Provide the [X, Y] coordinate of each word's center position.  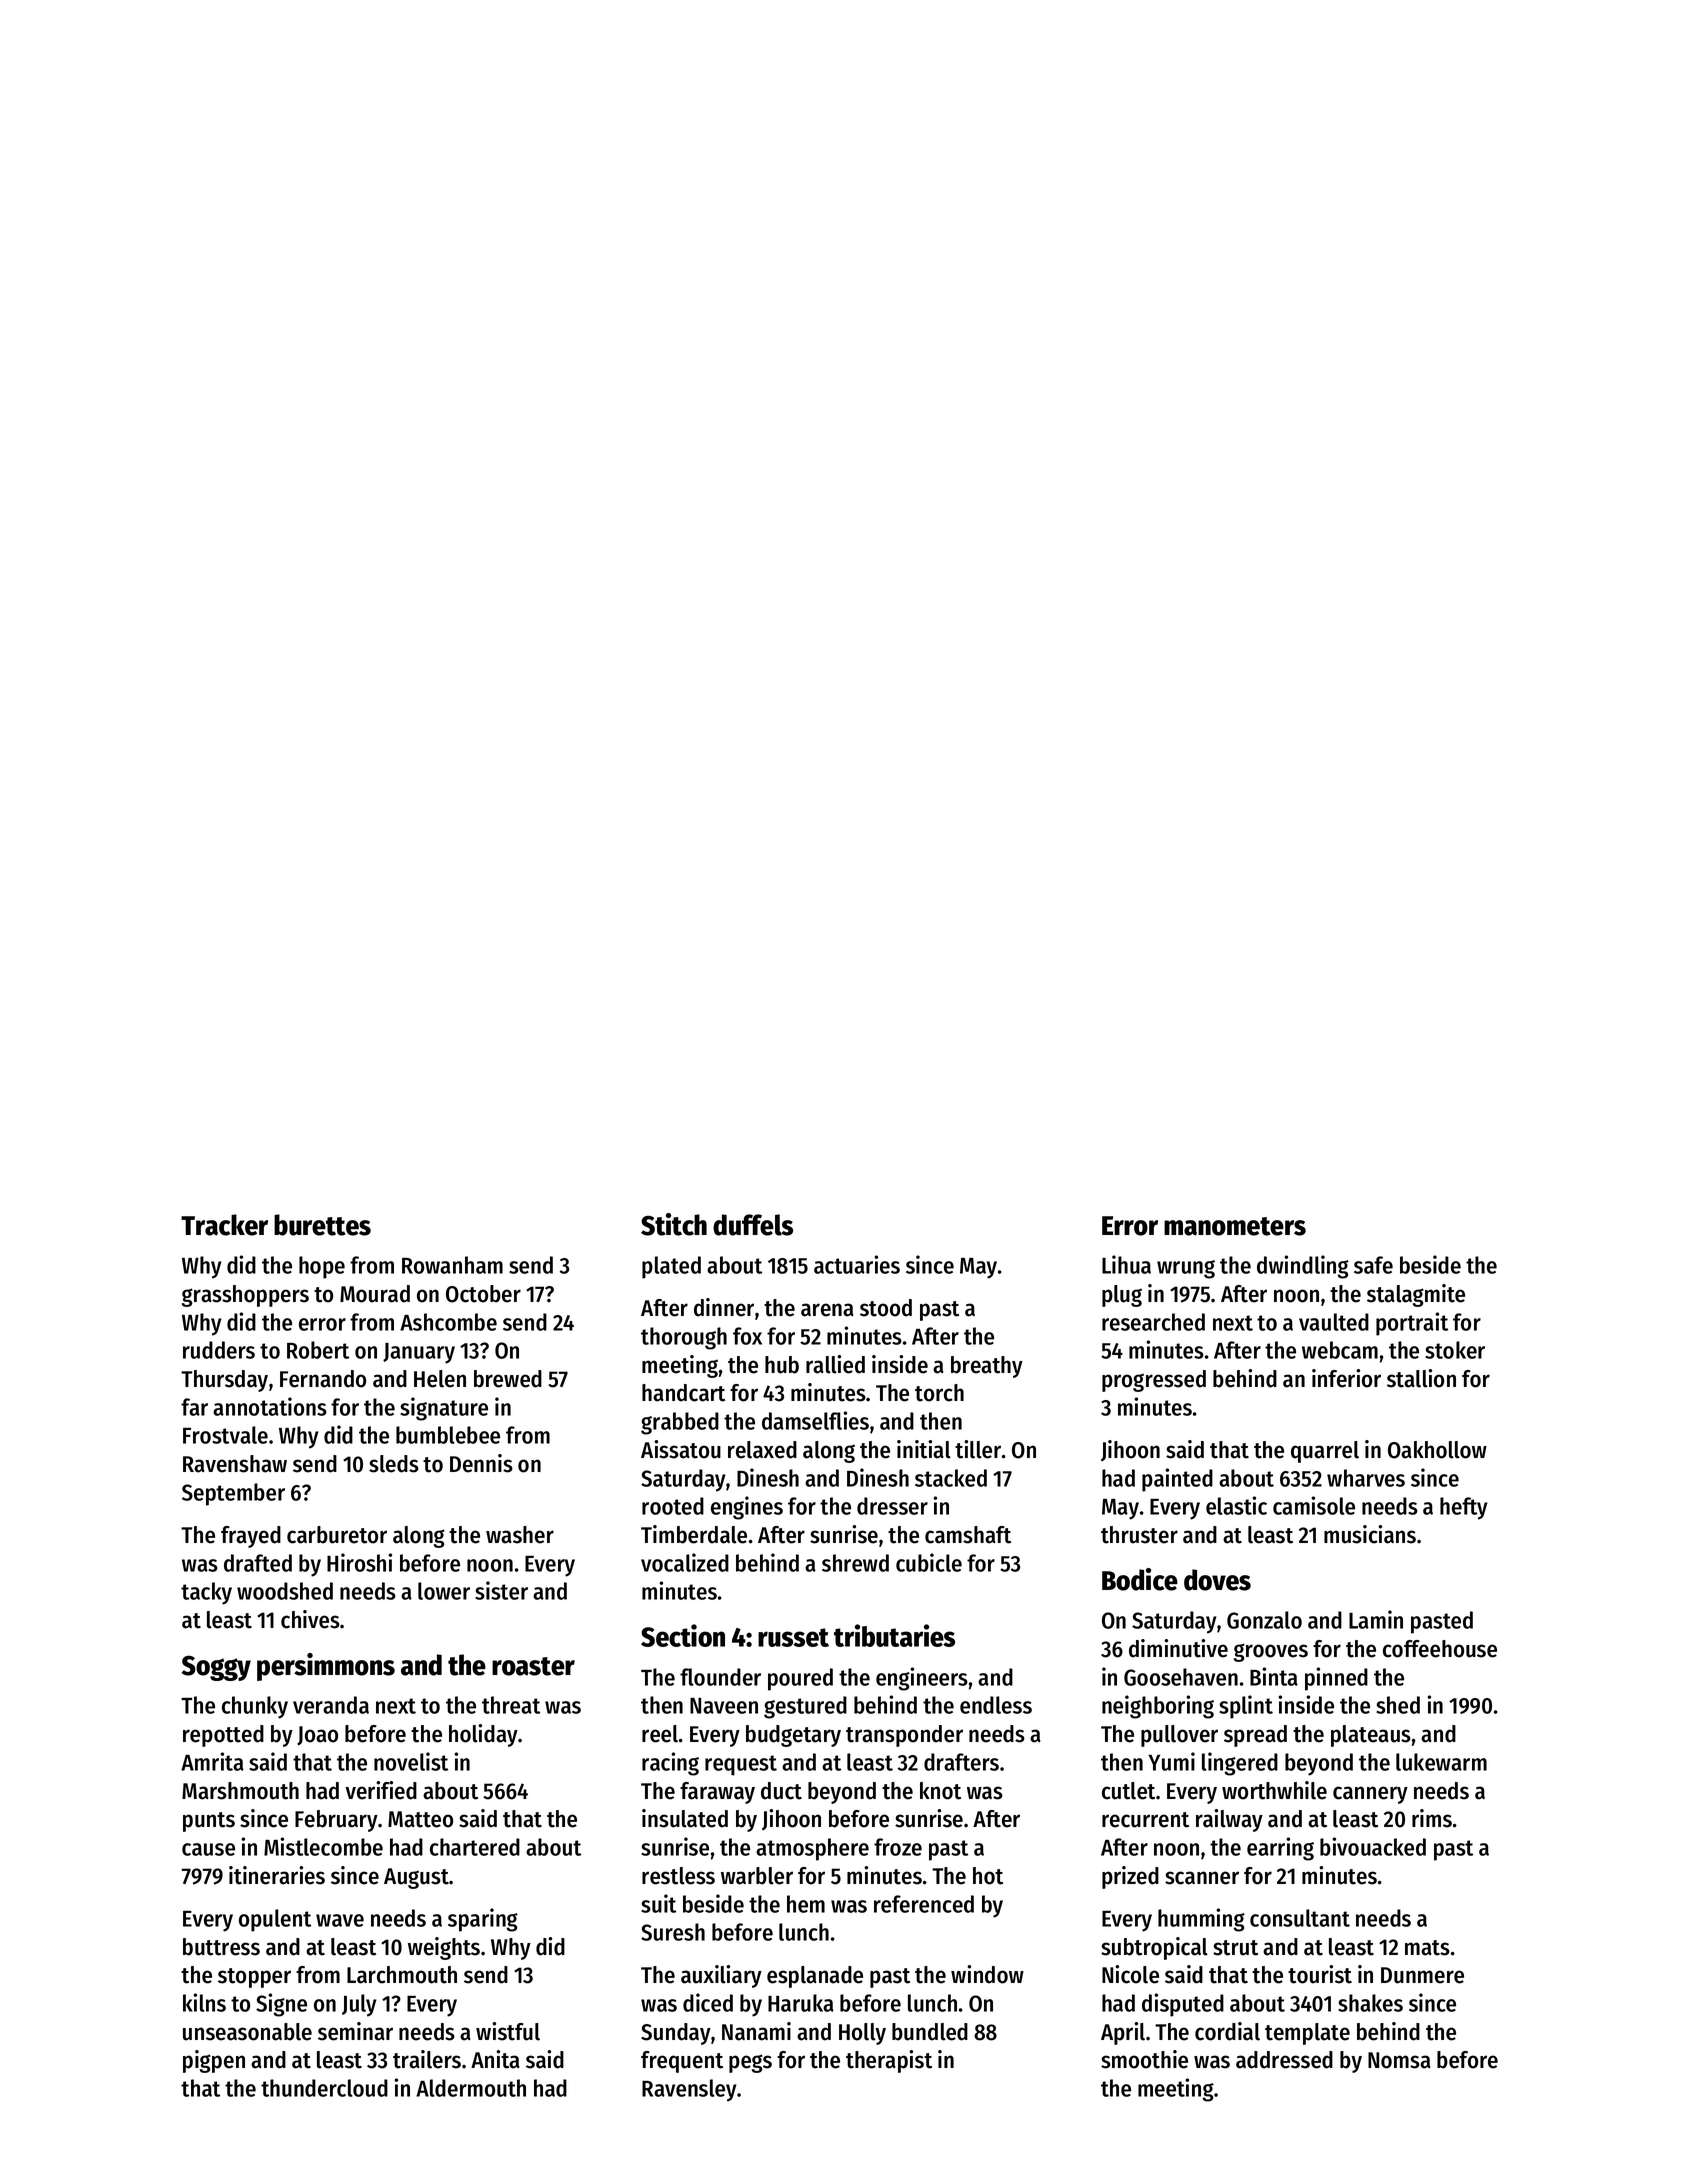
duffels [753, 1225]
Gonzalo [1264, 1620]
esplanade [815, 1977]
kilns [204, 2002]
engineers [922, 1679]
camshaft [968, 1535]
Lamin [1376, 1619]
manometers [1235, 1226]
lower [444, 1591]
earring [1280, 1849]
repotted [223, 1736]
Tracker [224, 1225]
